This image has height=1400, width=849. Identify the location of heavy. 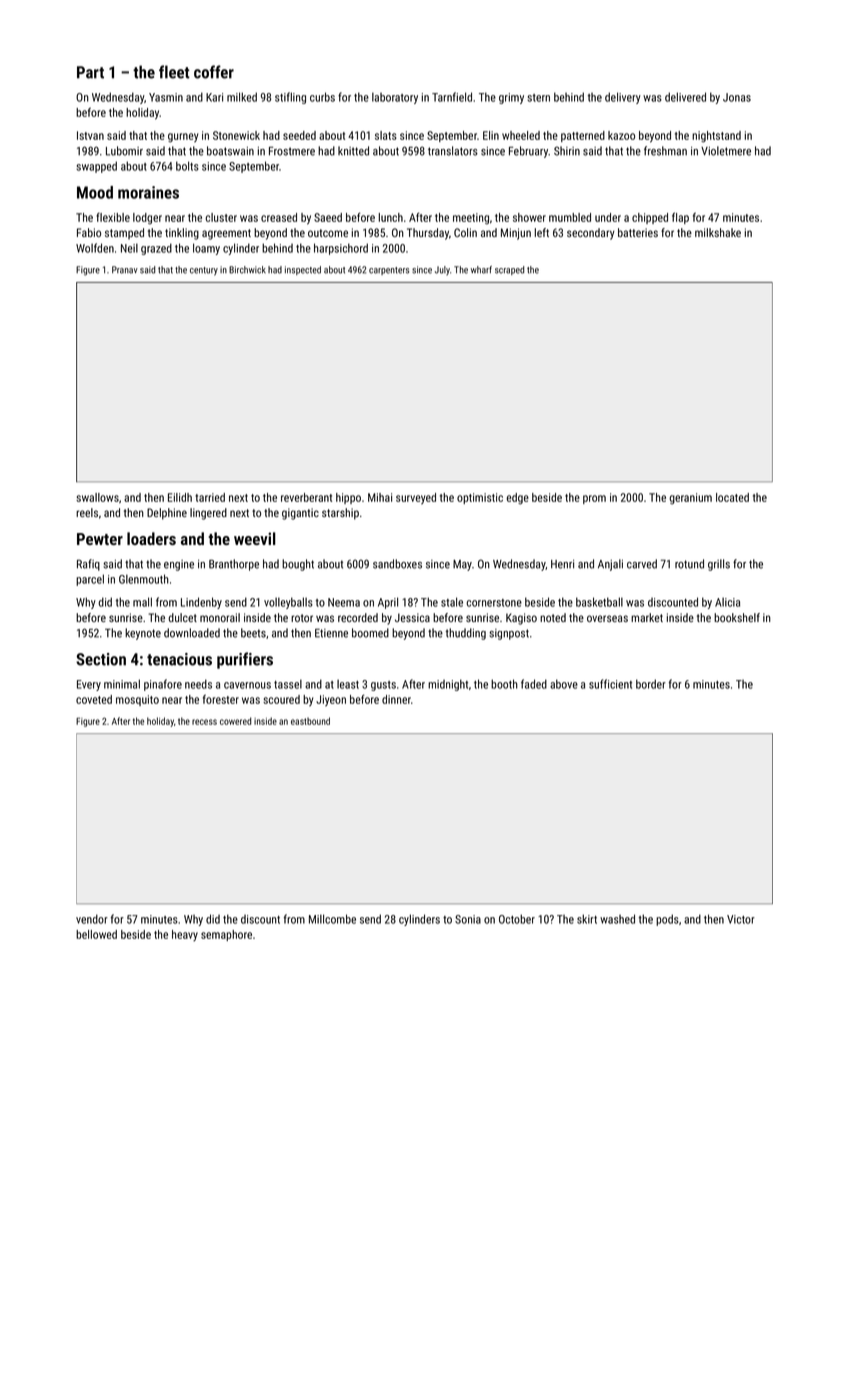
(185, 935).
